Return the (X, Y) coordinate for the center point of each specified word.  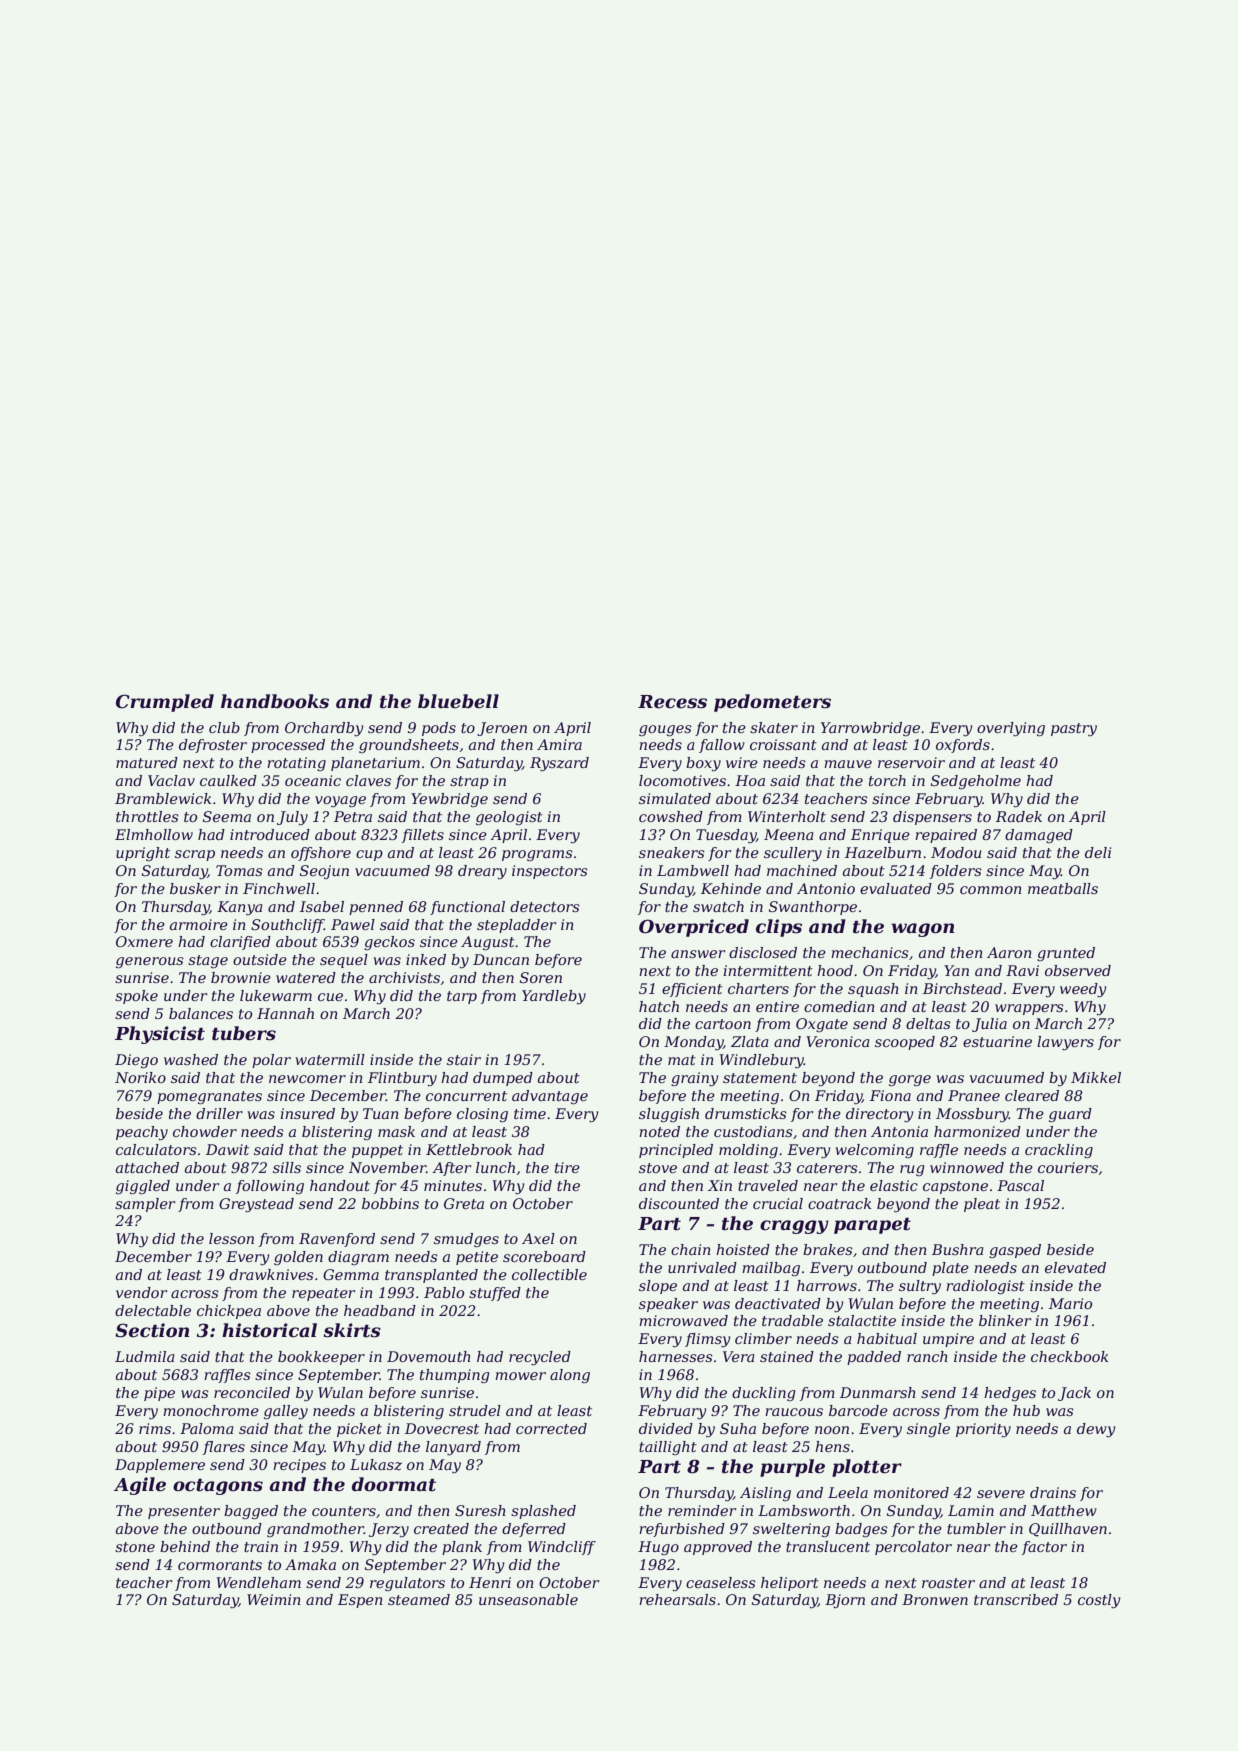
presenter (184, 1512)
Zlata (750, 1041)
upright (143, 854)
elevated (1075, 1267)
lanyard (453, 1448)
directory (880, 1115)
